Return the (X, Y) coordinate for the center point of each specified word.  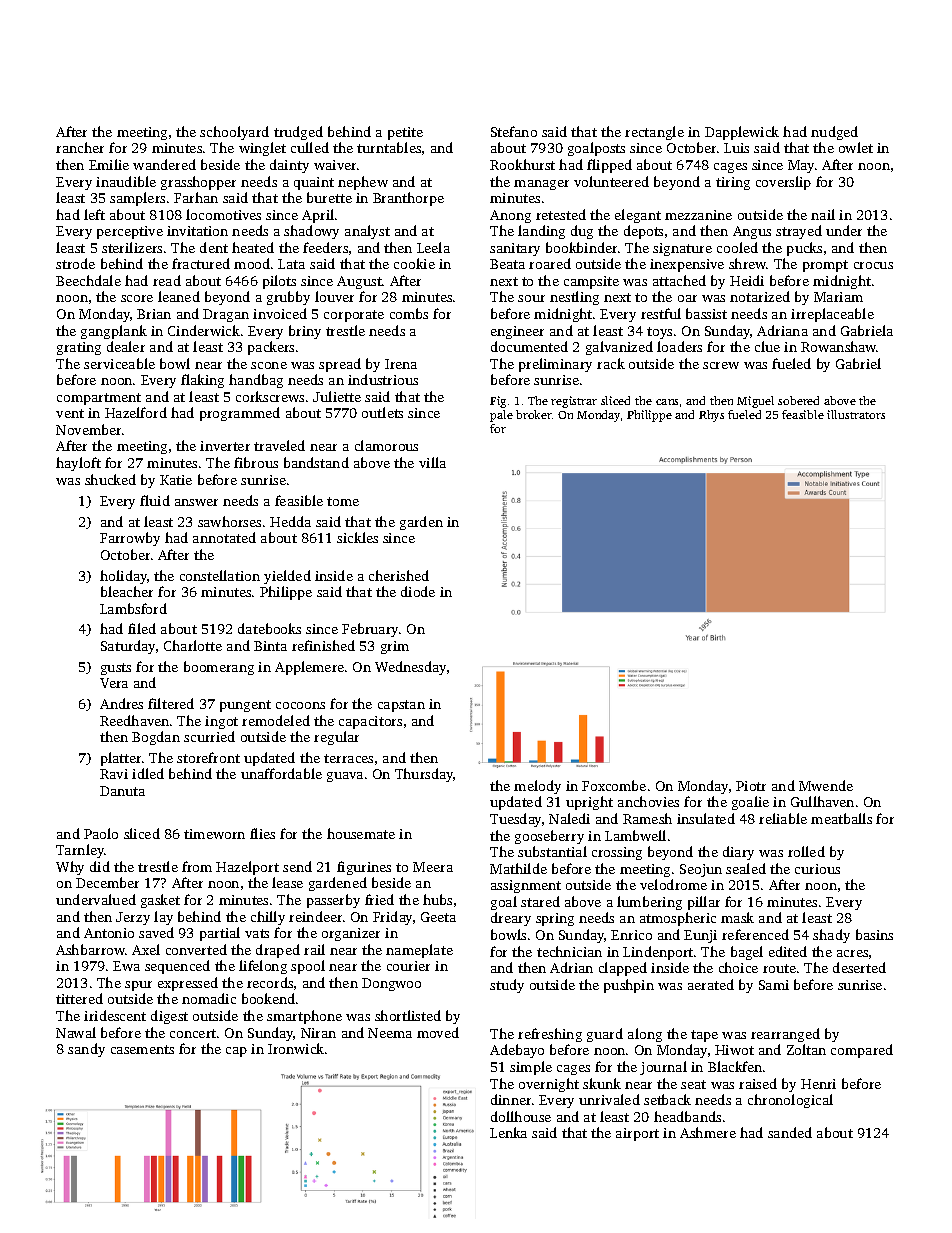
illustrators (856, 414)
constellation (220, 575)
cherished (399, 575)
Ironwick (296, 1048)
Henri (818, 1084)
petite (405, 133)
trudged (298, 133)
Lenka (508, 1132)
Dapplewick (742, 133)
